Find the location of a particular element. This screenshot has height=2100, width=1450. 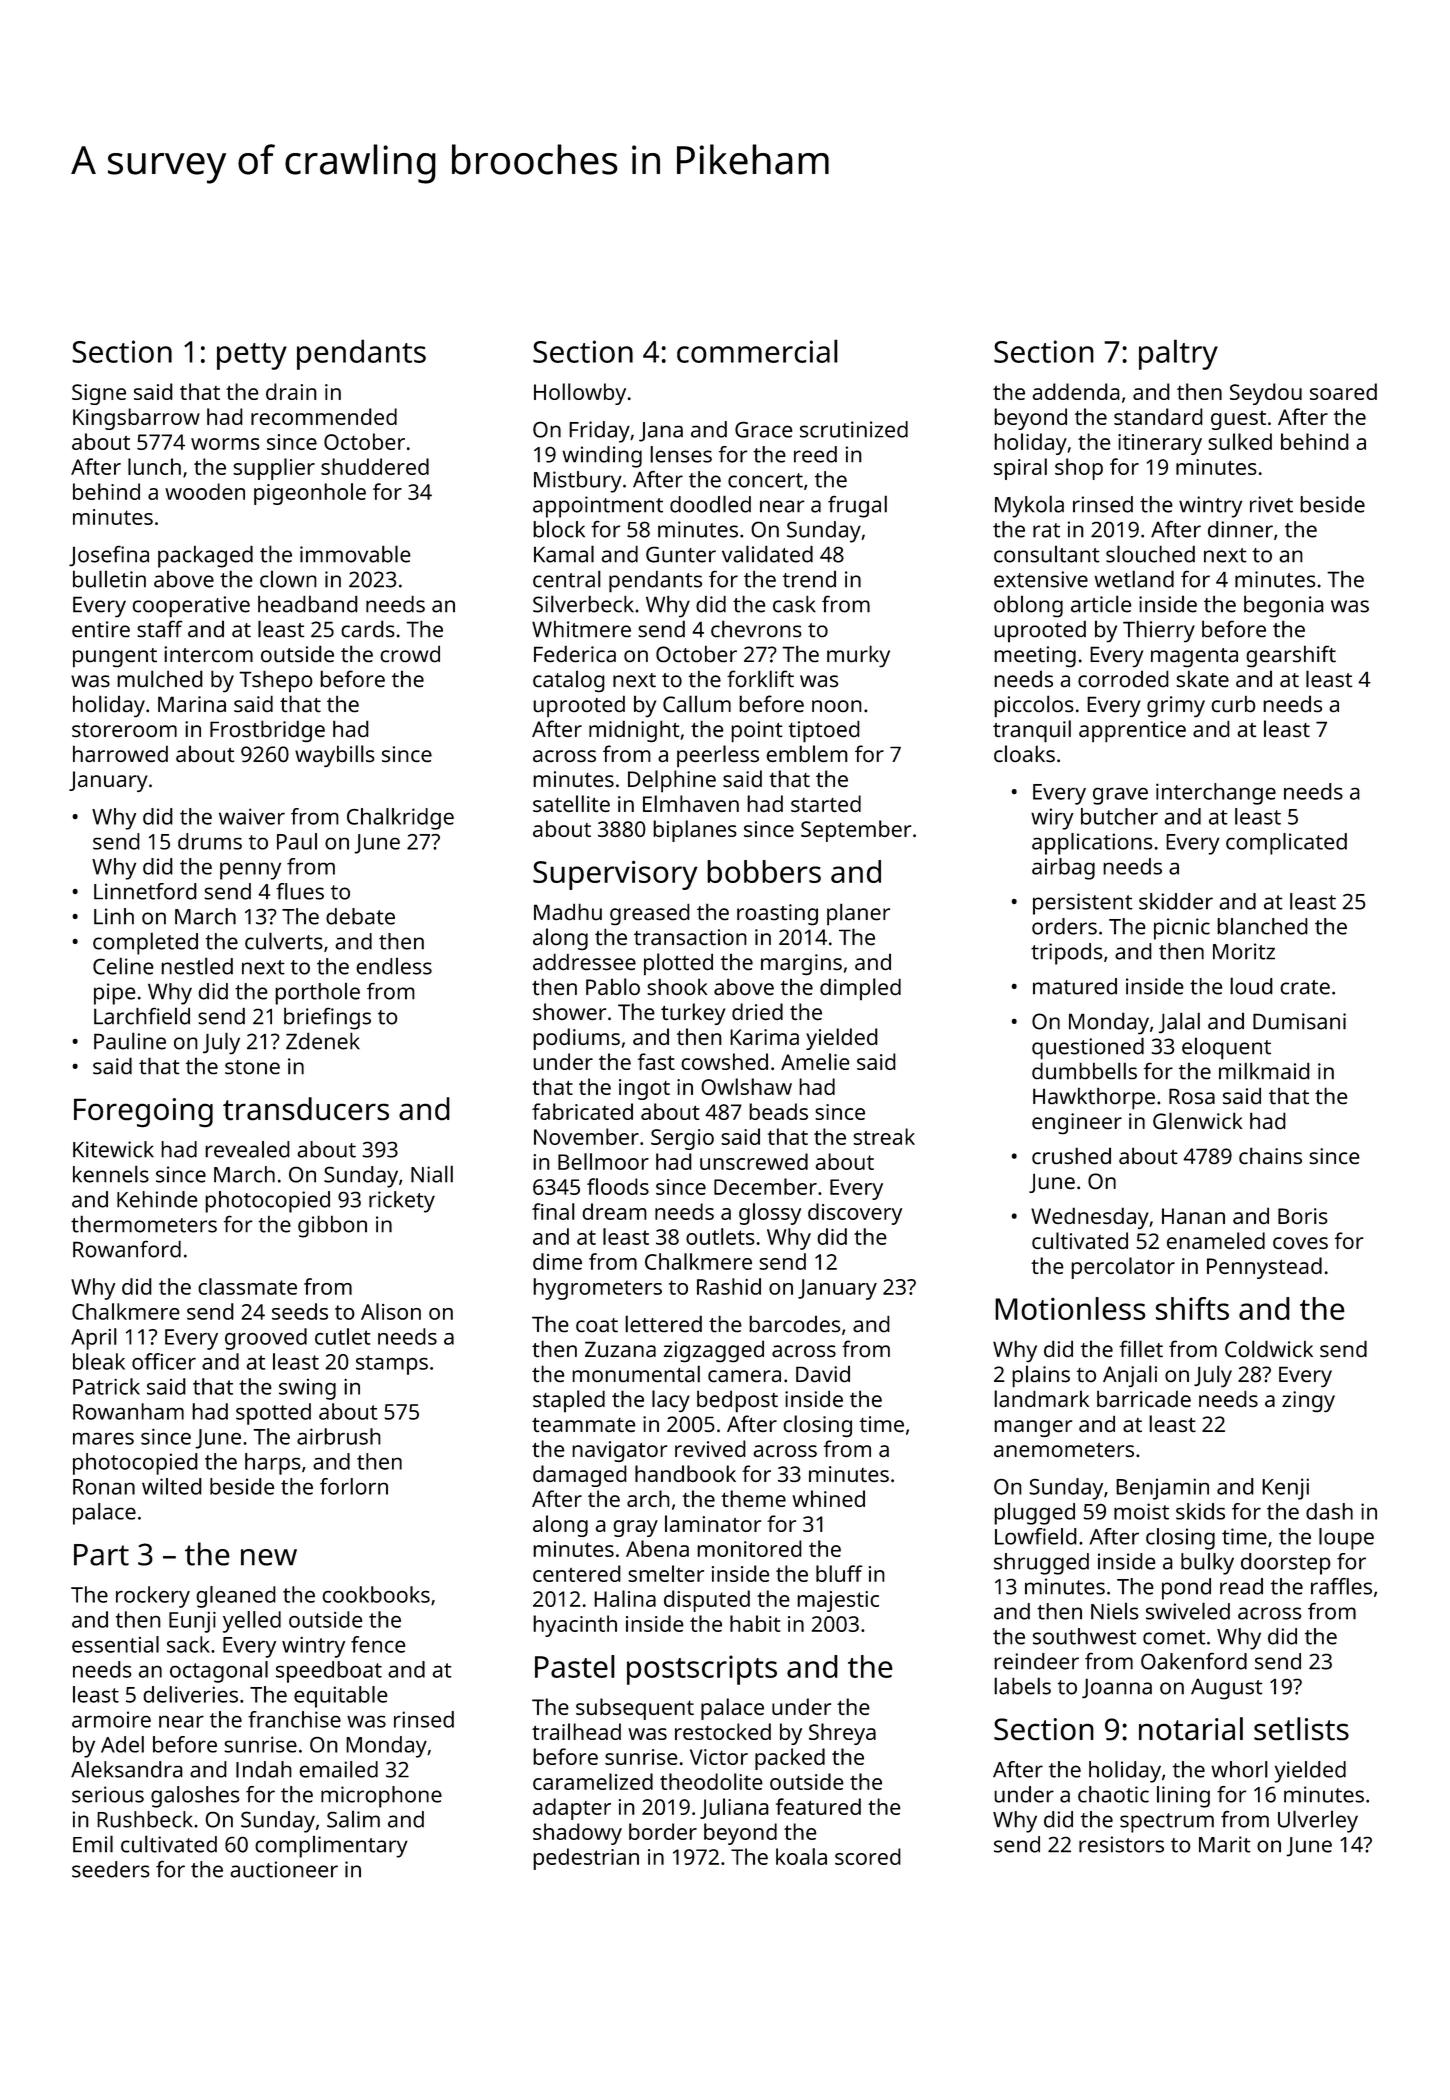

consultant is located at coordinates (1047, 554).
